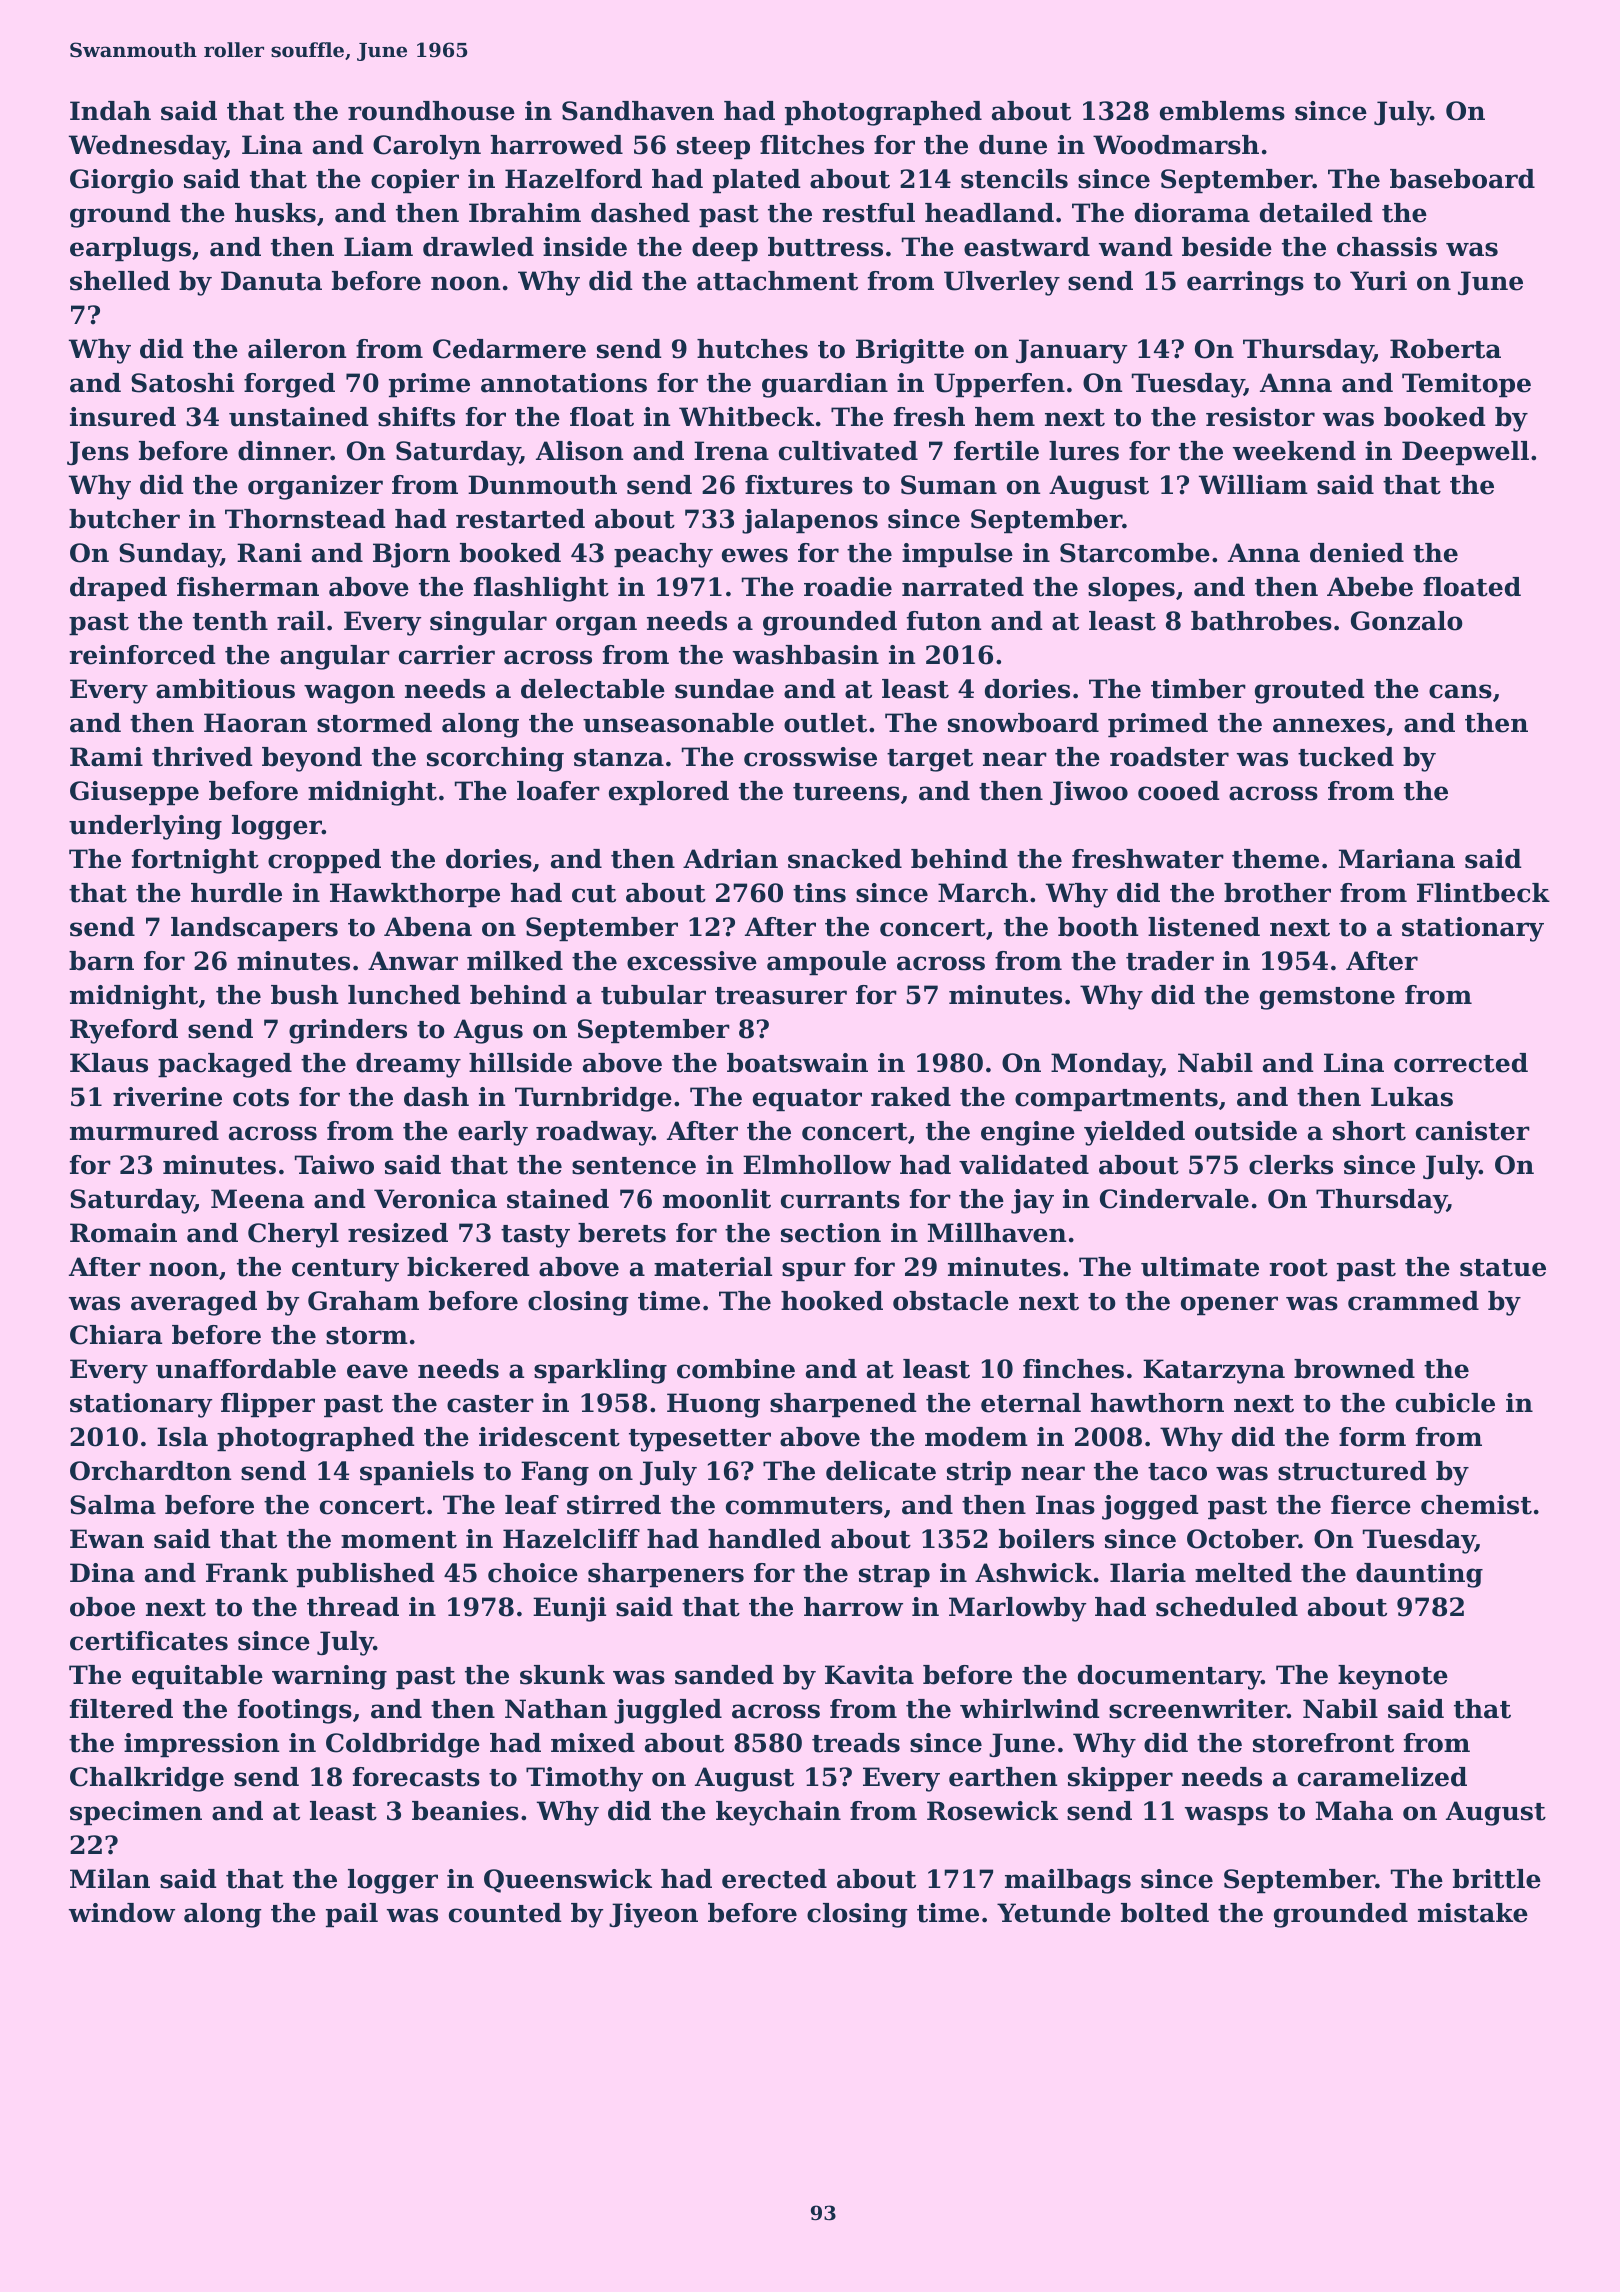 The height and width of the screenshot is (2292, 1620). I want to click on fortnight, so click(195, 861).
